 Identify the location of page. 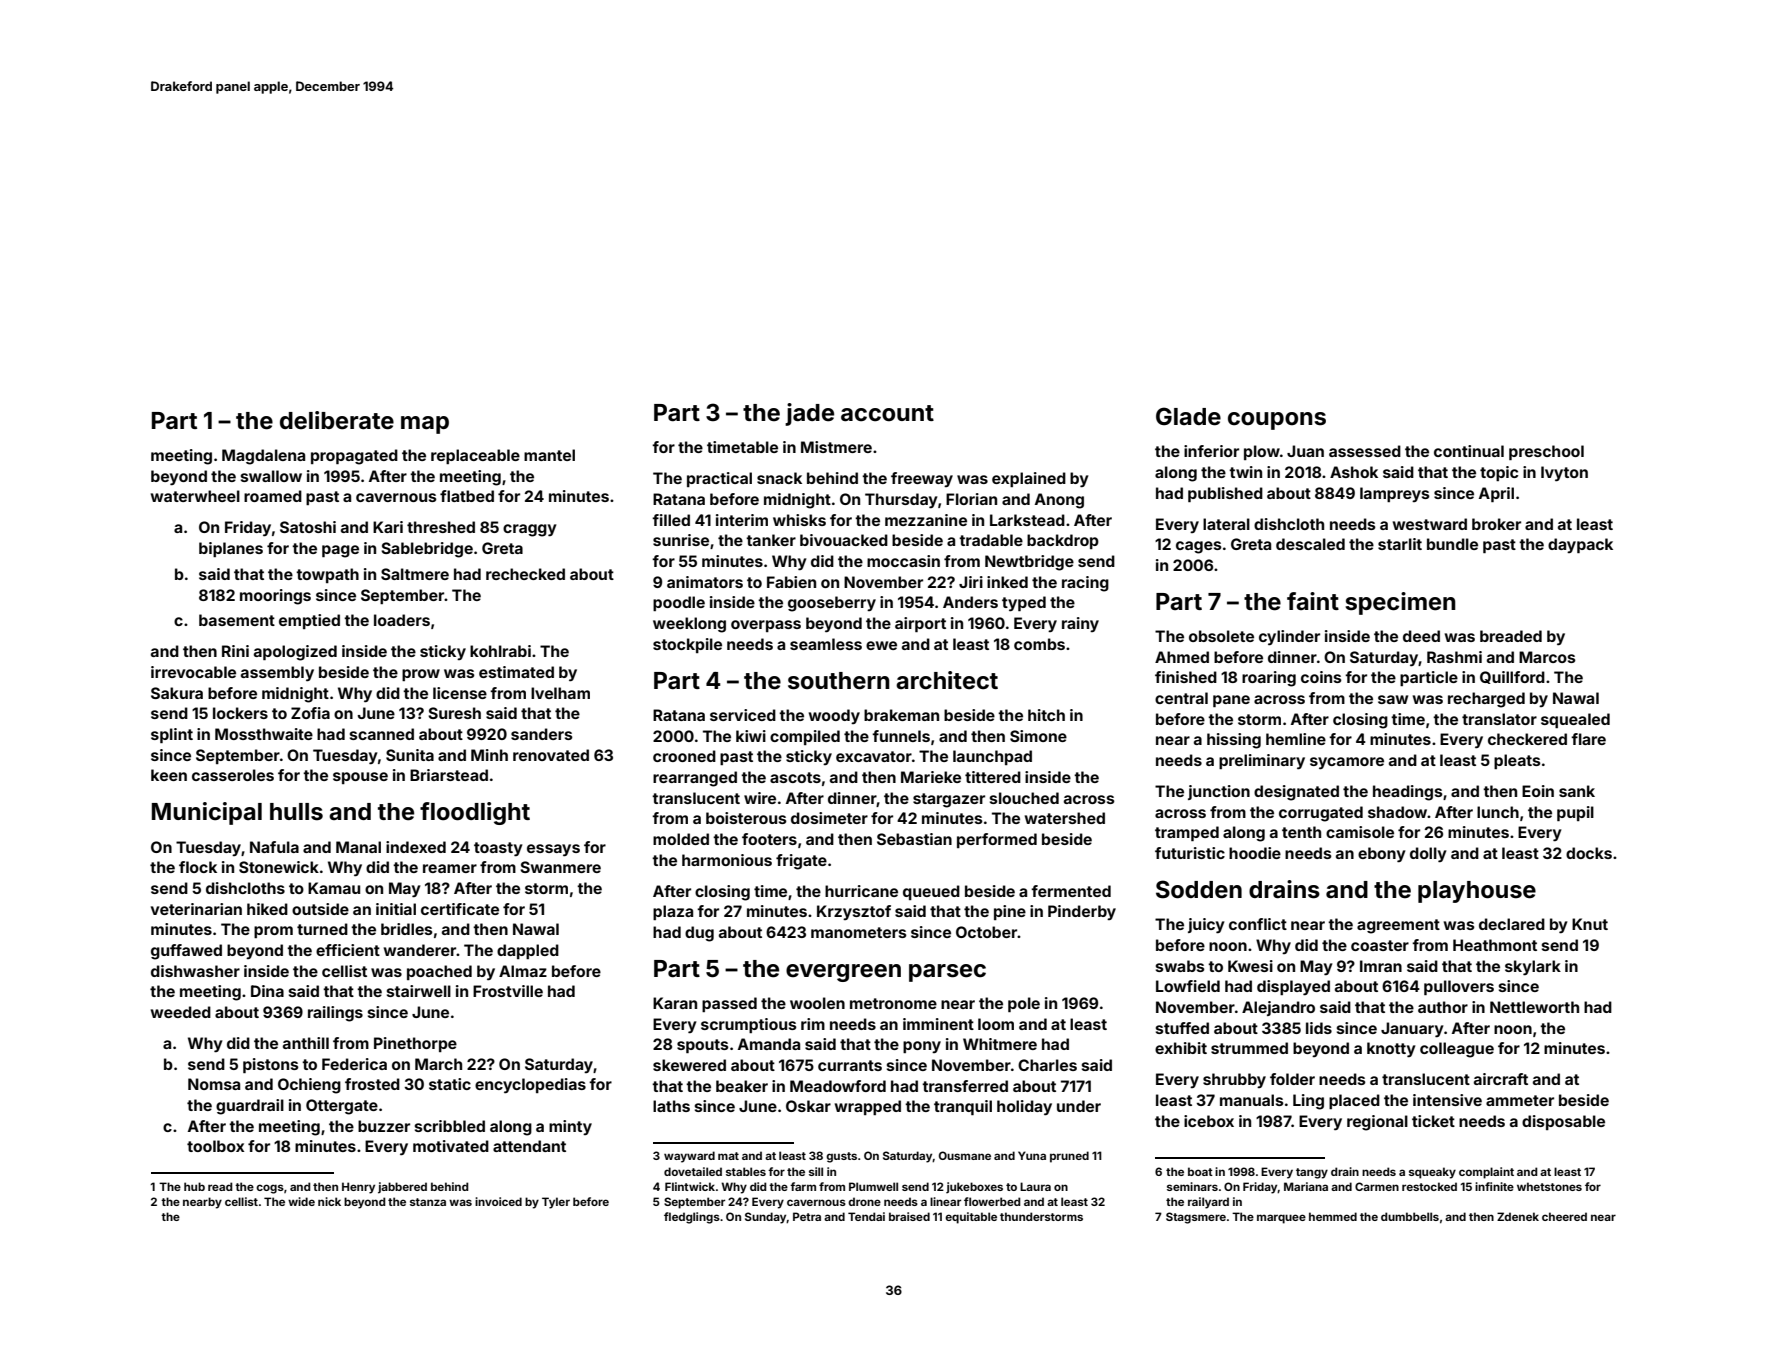
(340, 551).
